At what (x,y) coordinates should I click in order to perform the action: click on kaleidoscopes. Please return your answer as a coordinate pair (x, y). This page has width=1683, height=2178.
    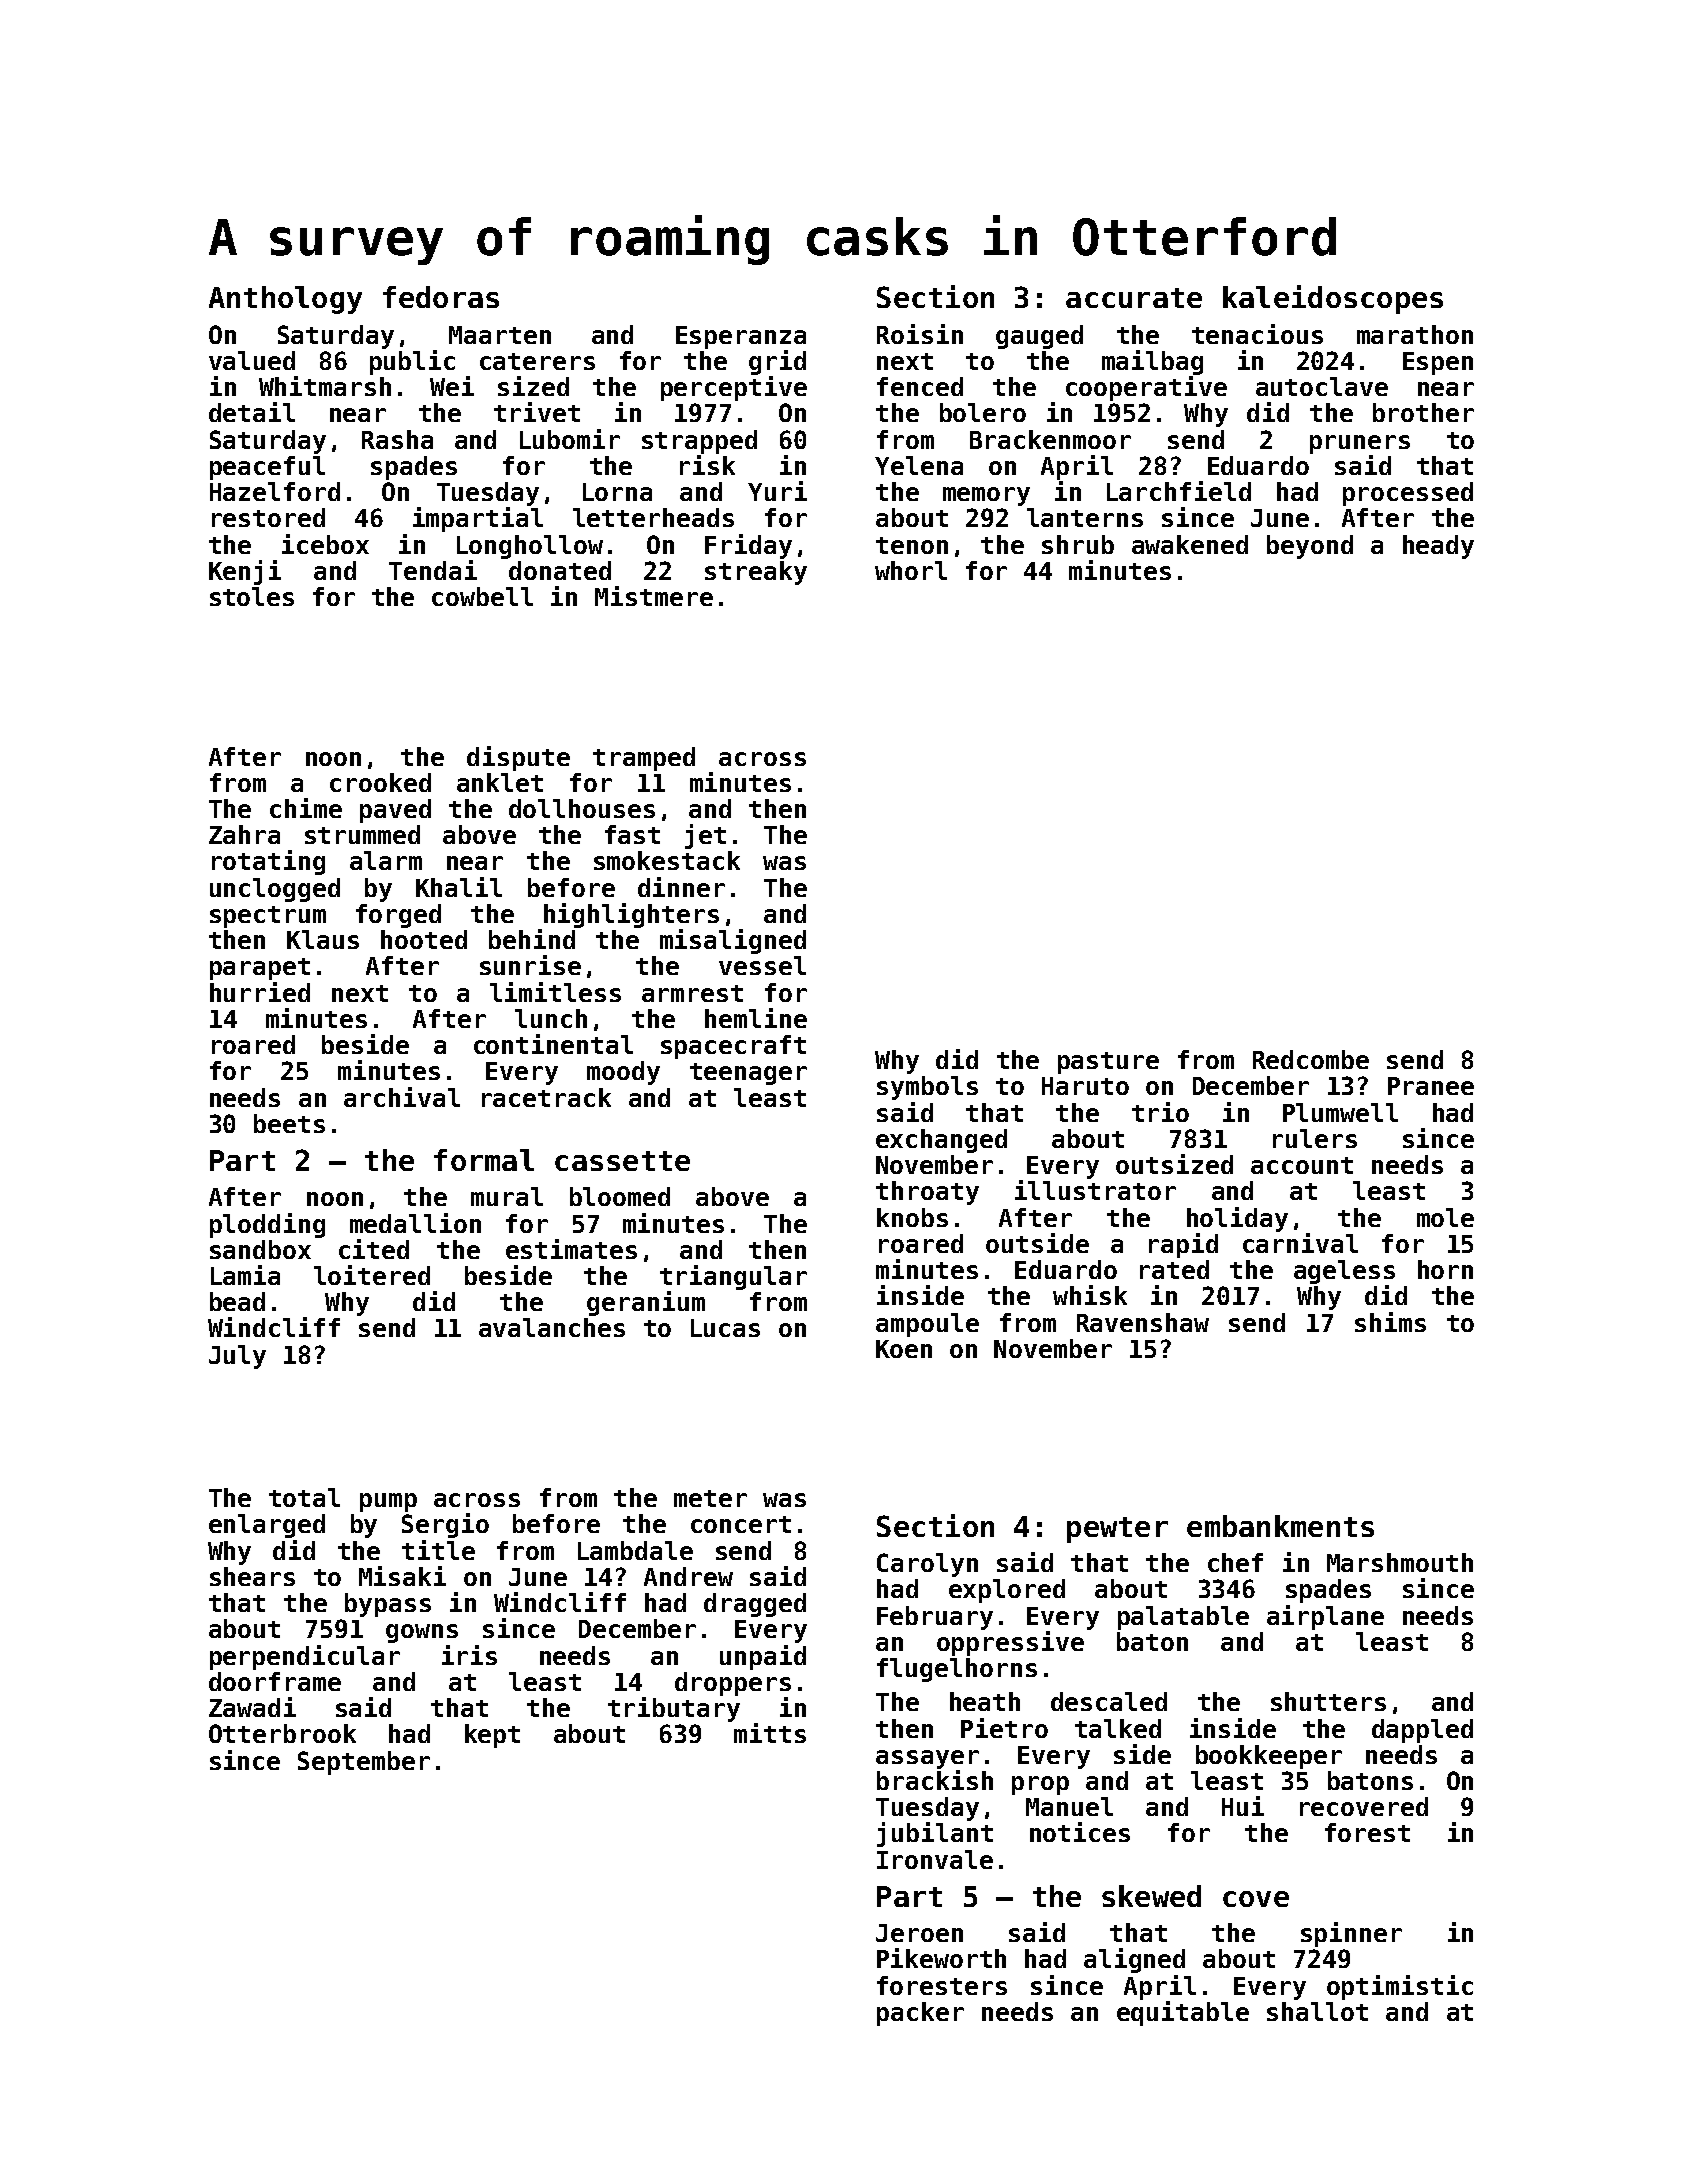
    Looking at the image, I should click on (1333, 299).
